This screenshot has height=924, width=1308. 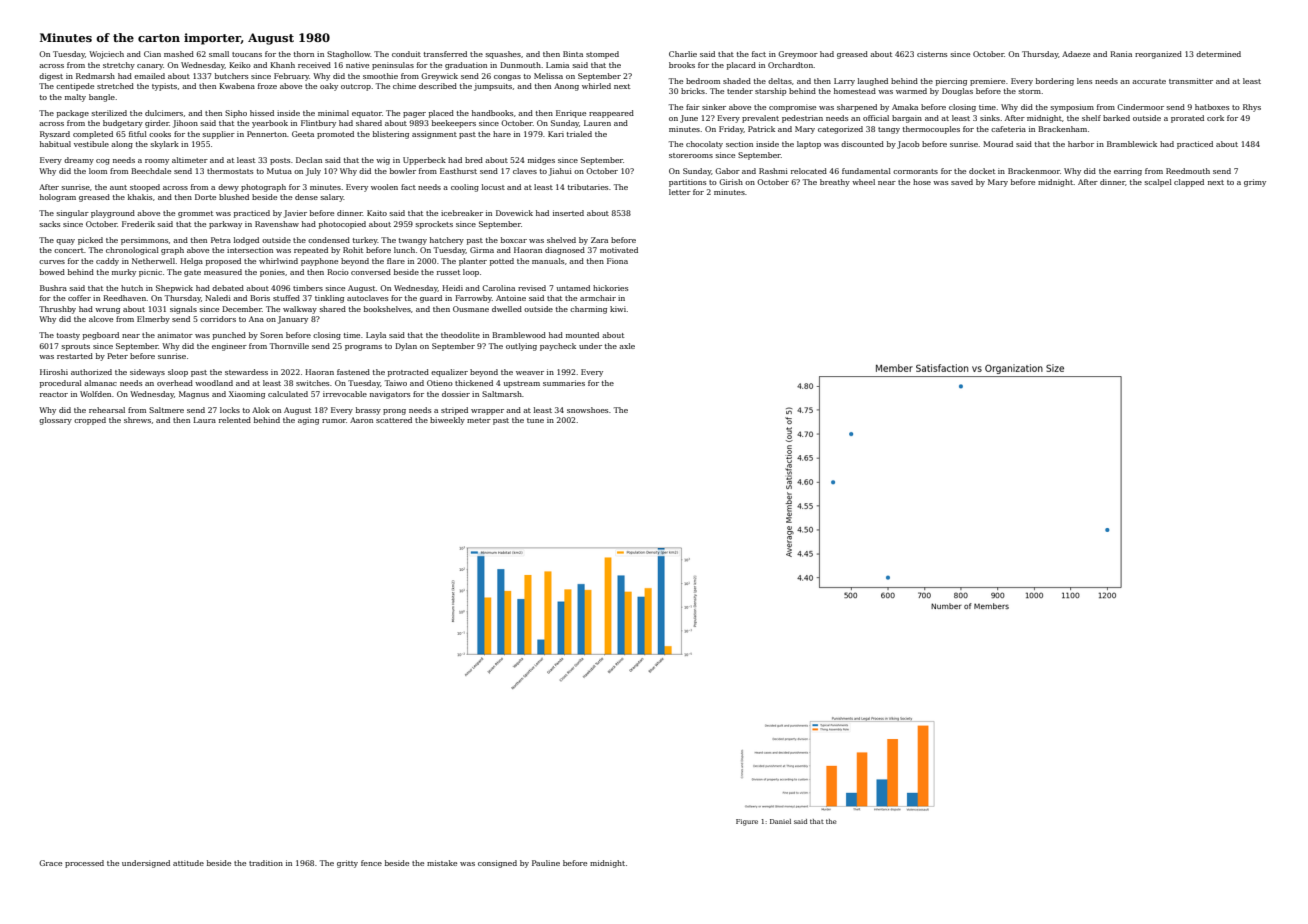 What do you see at coordinates (106, 55) in the screenshot?
I see `Wojciech` at bounding box center [106, 55].
